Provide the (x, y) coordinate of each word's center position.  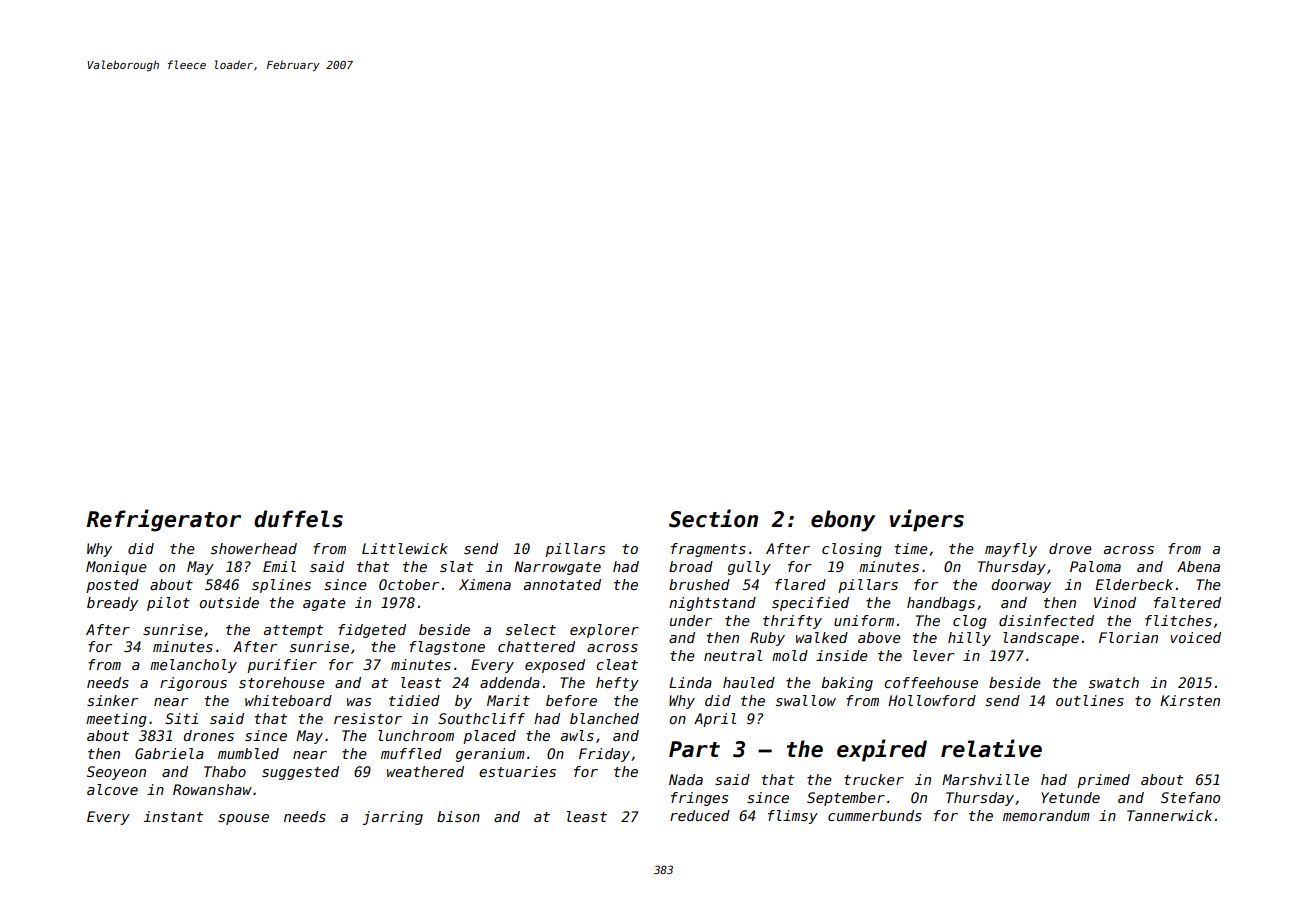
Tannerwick (1169, 815)
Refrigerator (164, 520)
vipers (927, 520)
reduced (700, 815)
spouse (243, 819)
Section (713, 518)
